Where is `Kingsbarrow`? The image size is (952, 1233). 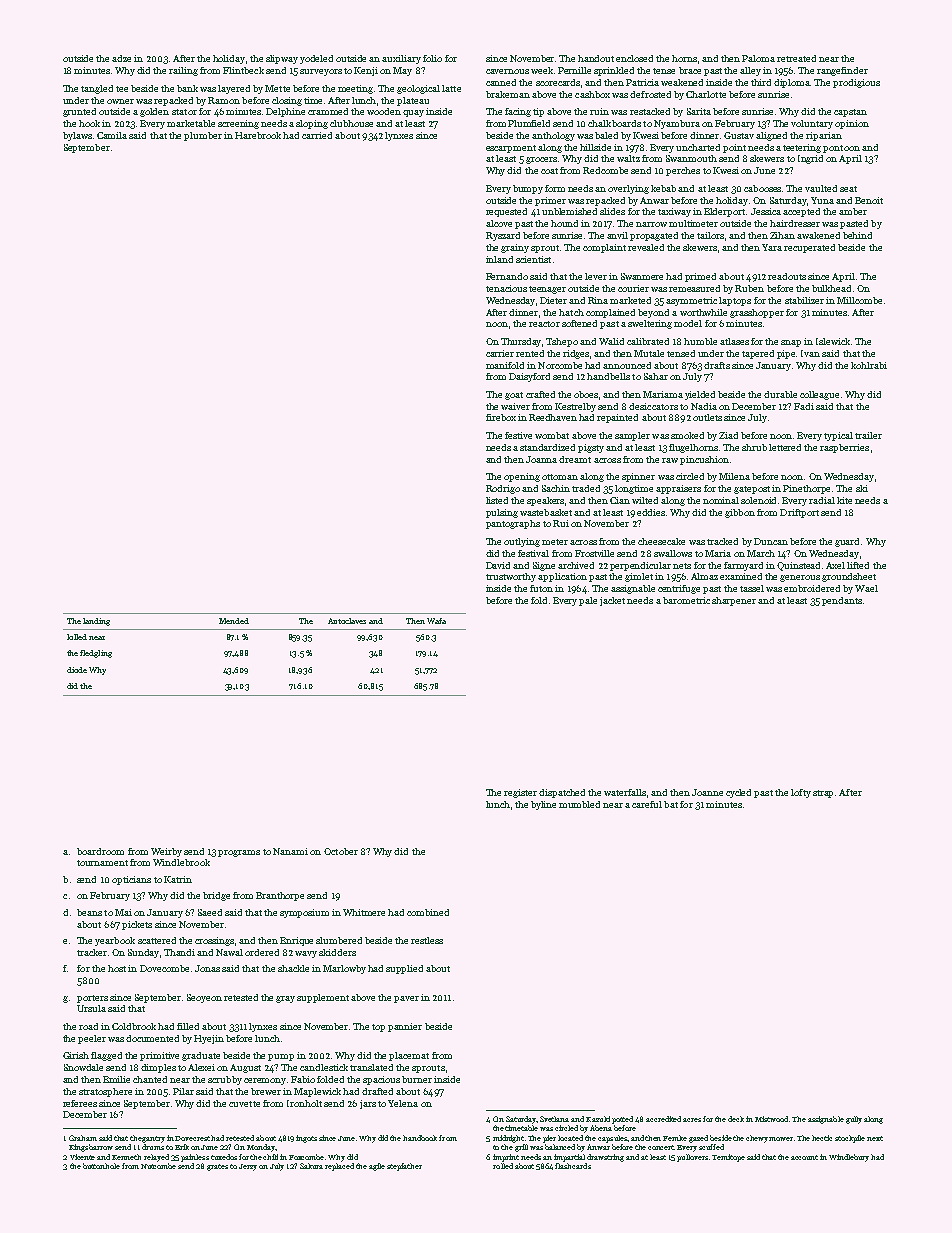 Kingsbarrow is located at coordinates (91, 1148).
